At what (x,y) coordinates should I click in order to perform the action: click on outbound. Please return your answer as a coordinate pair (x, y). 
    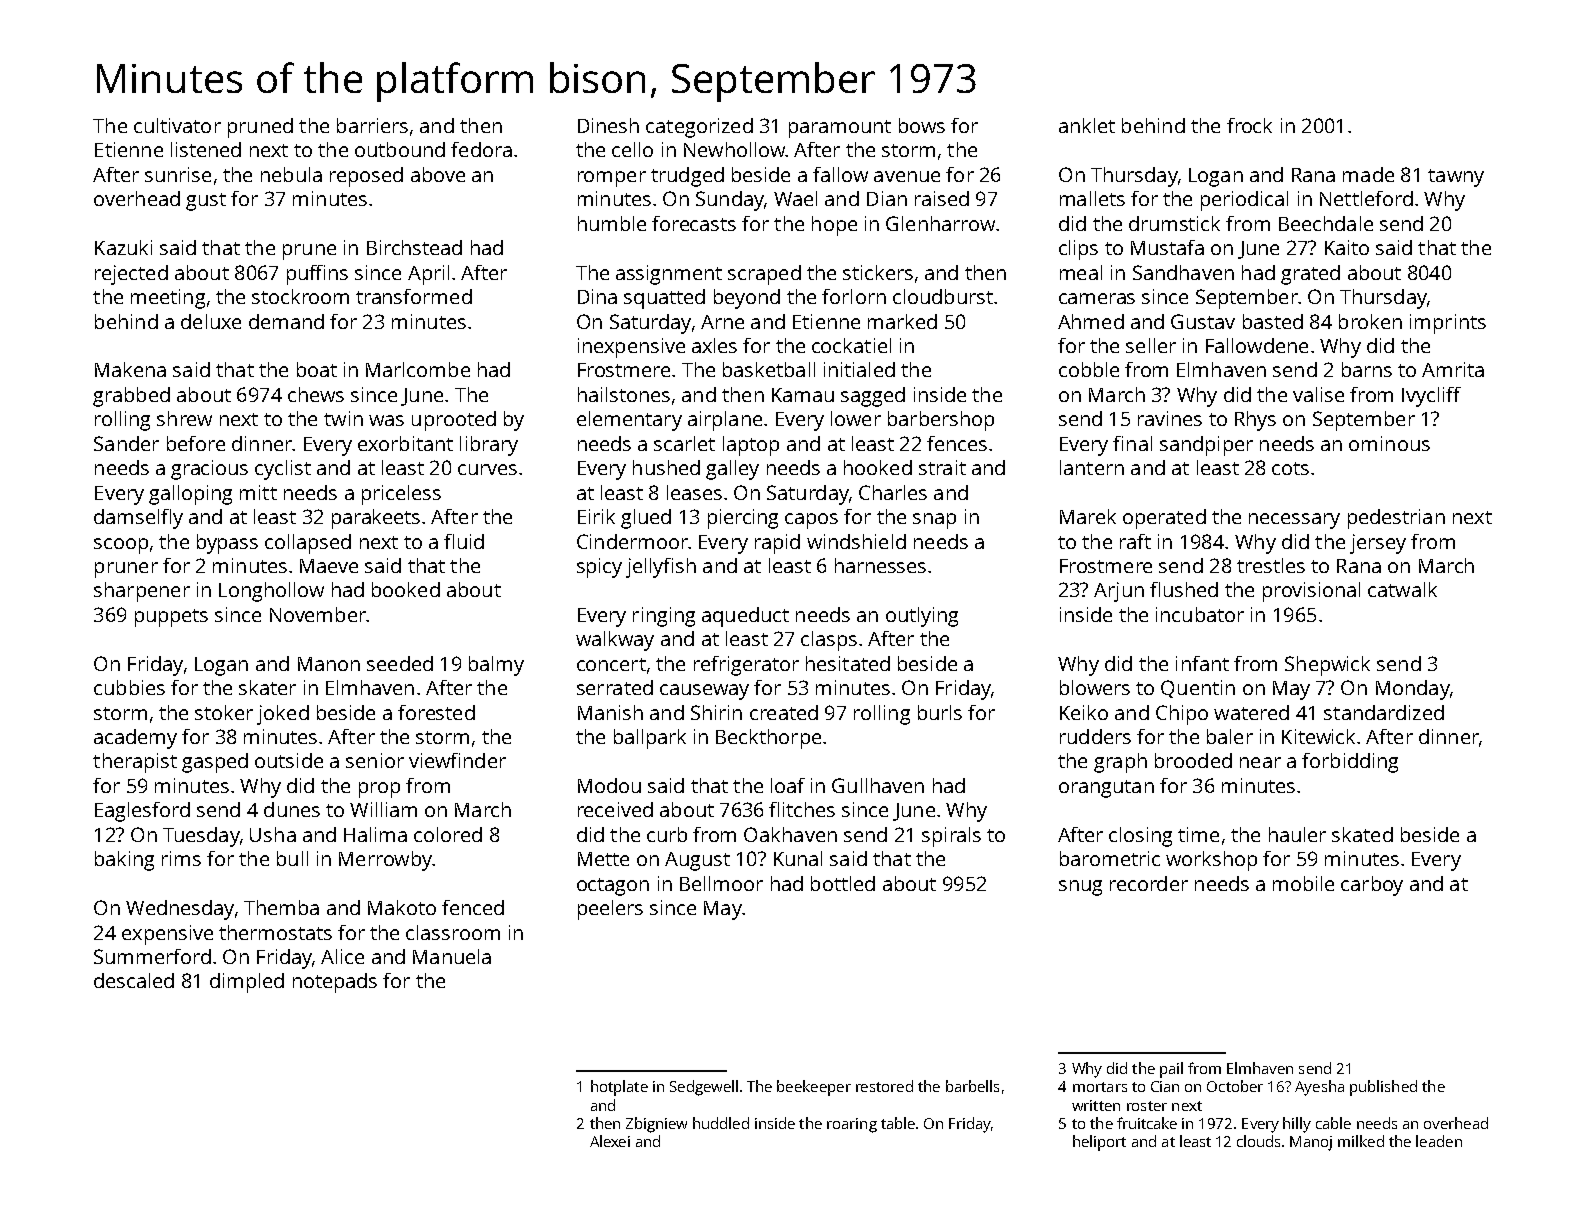
    Looking at the image, I should click on (400, 149).
